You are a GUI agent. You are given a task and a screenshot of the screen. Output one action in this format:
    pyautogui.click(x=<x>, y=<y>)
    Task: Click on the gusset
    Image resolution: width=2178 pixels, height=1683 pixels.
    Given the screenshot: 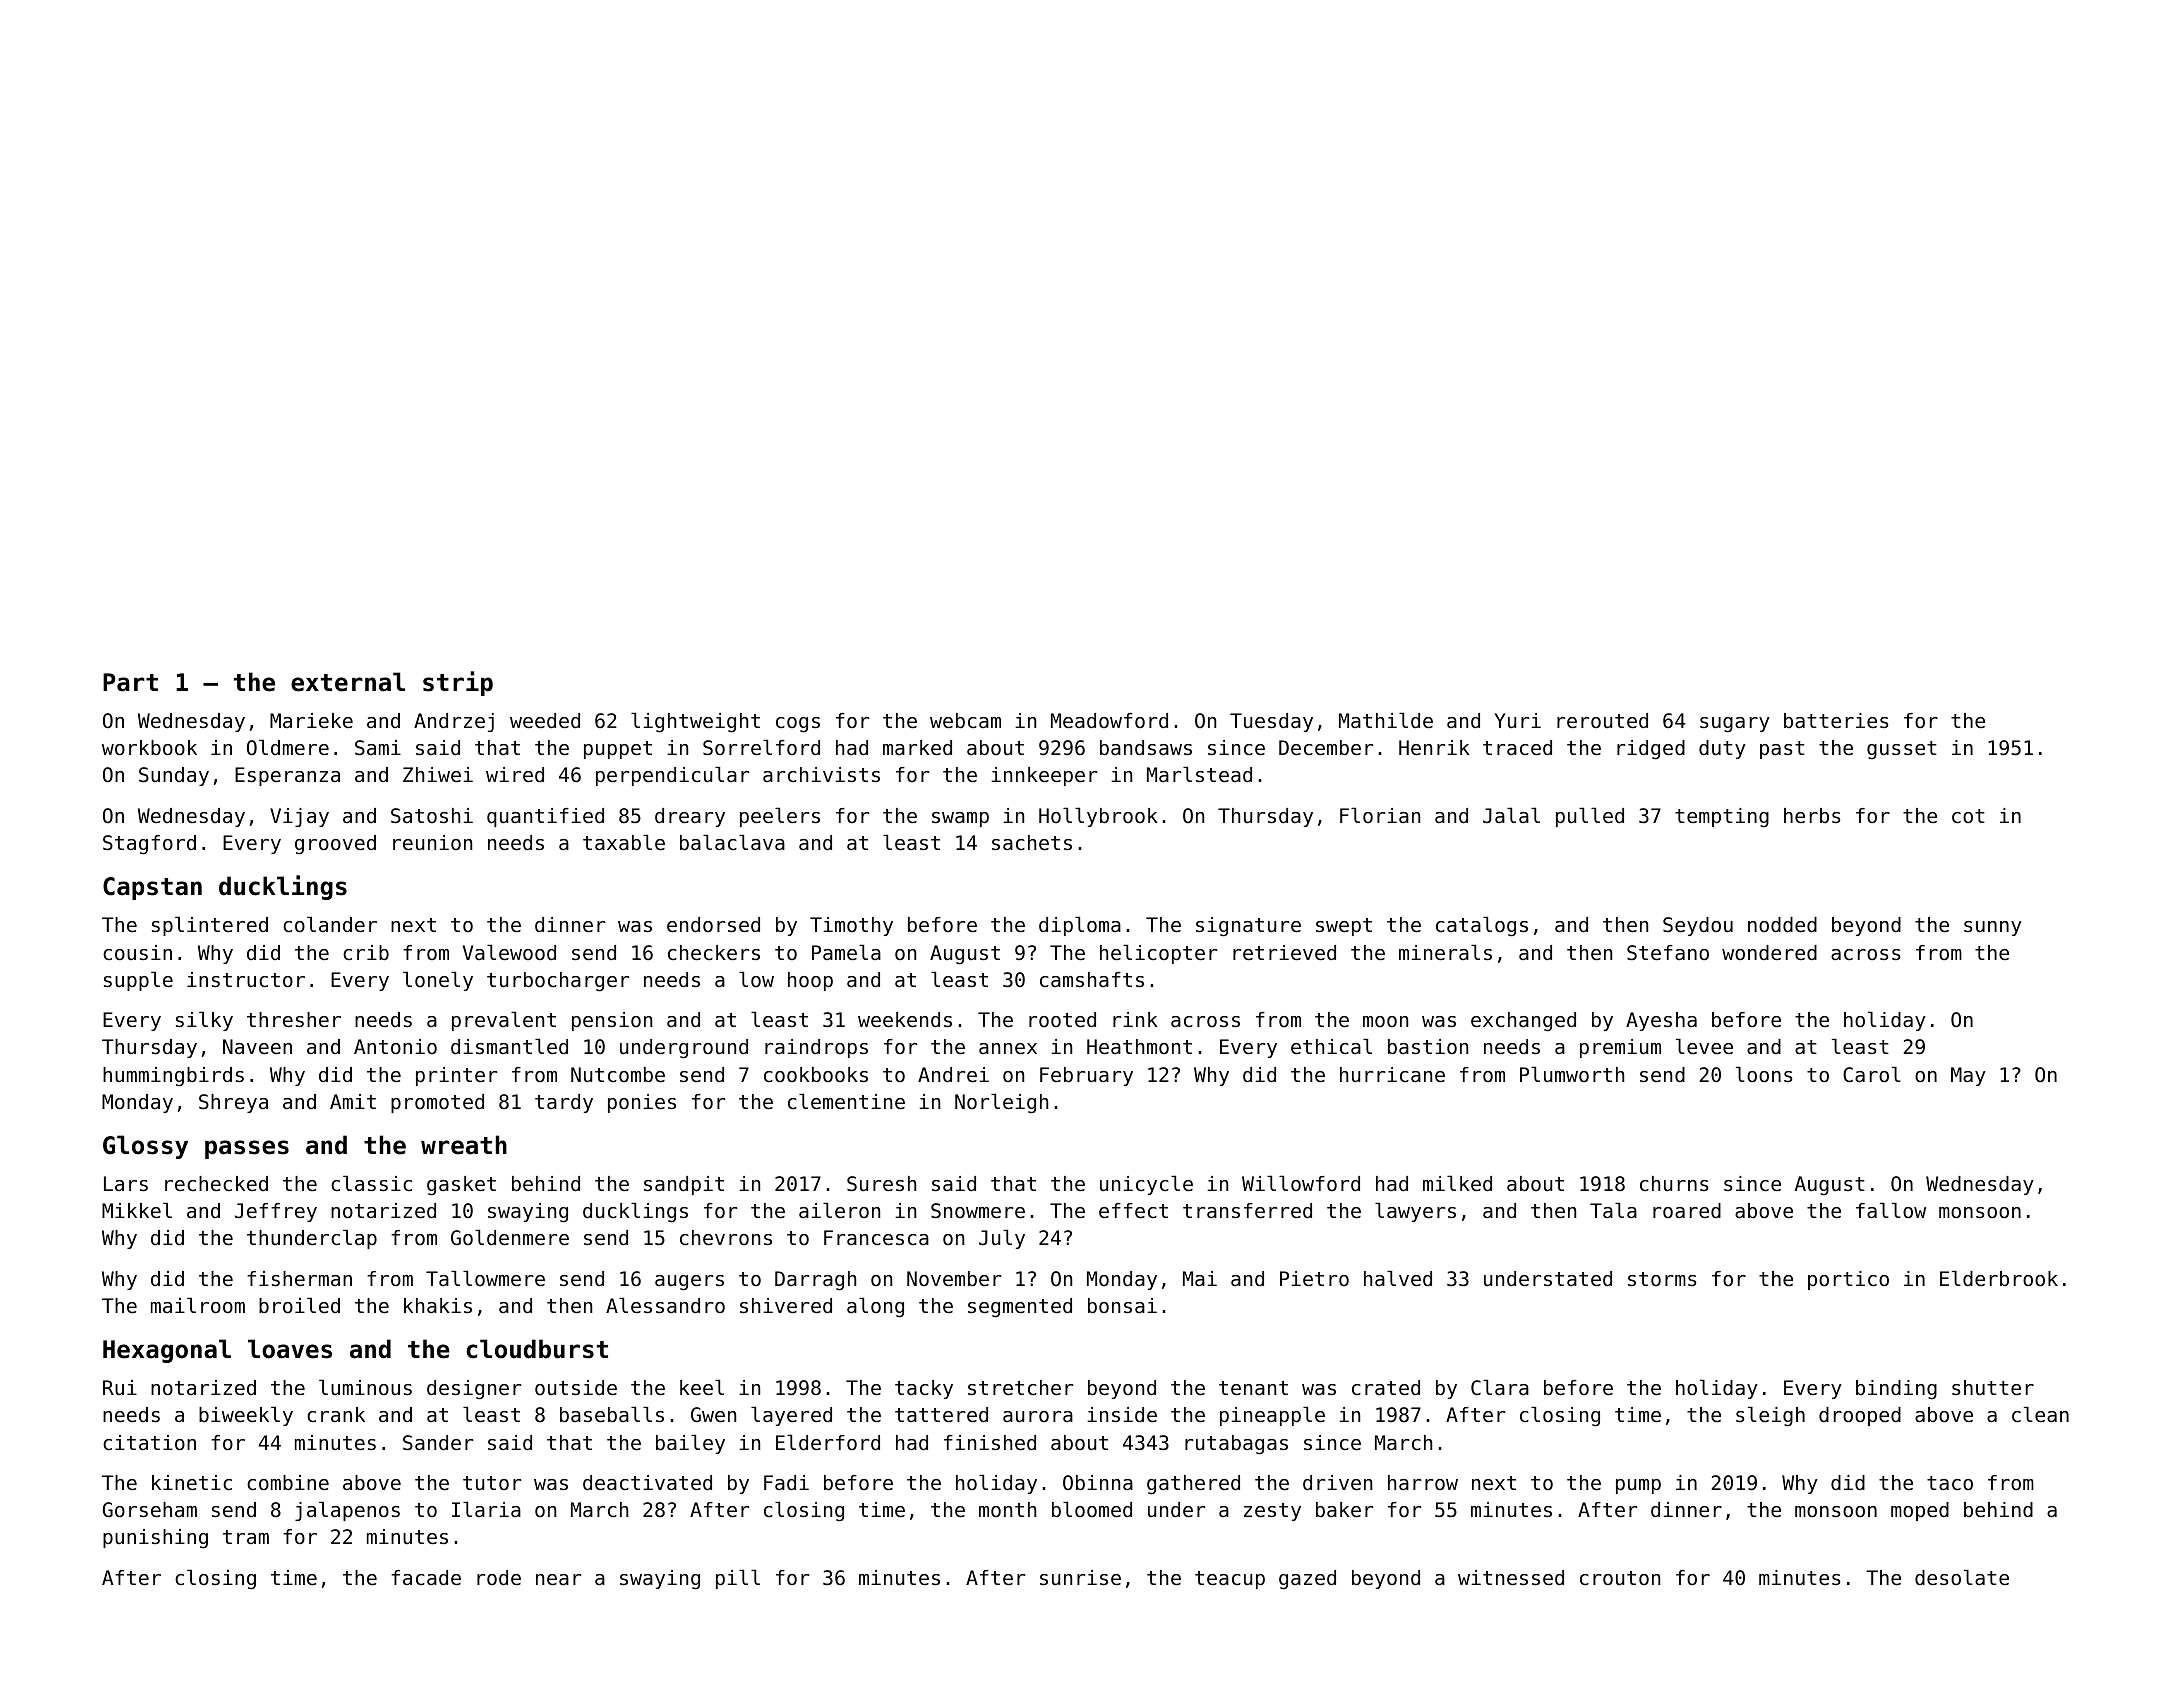 What is the action you would take?
    pyautogui.click(x=1902, y=750)
